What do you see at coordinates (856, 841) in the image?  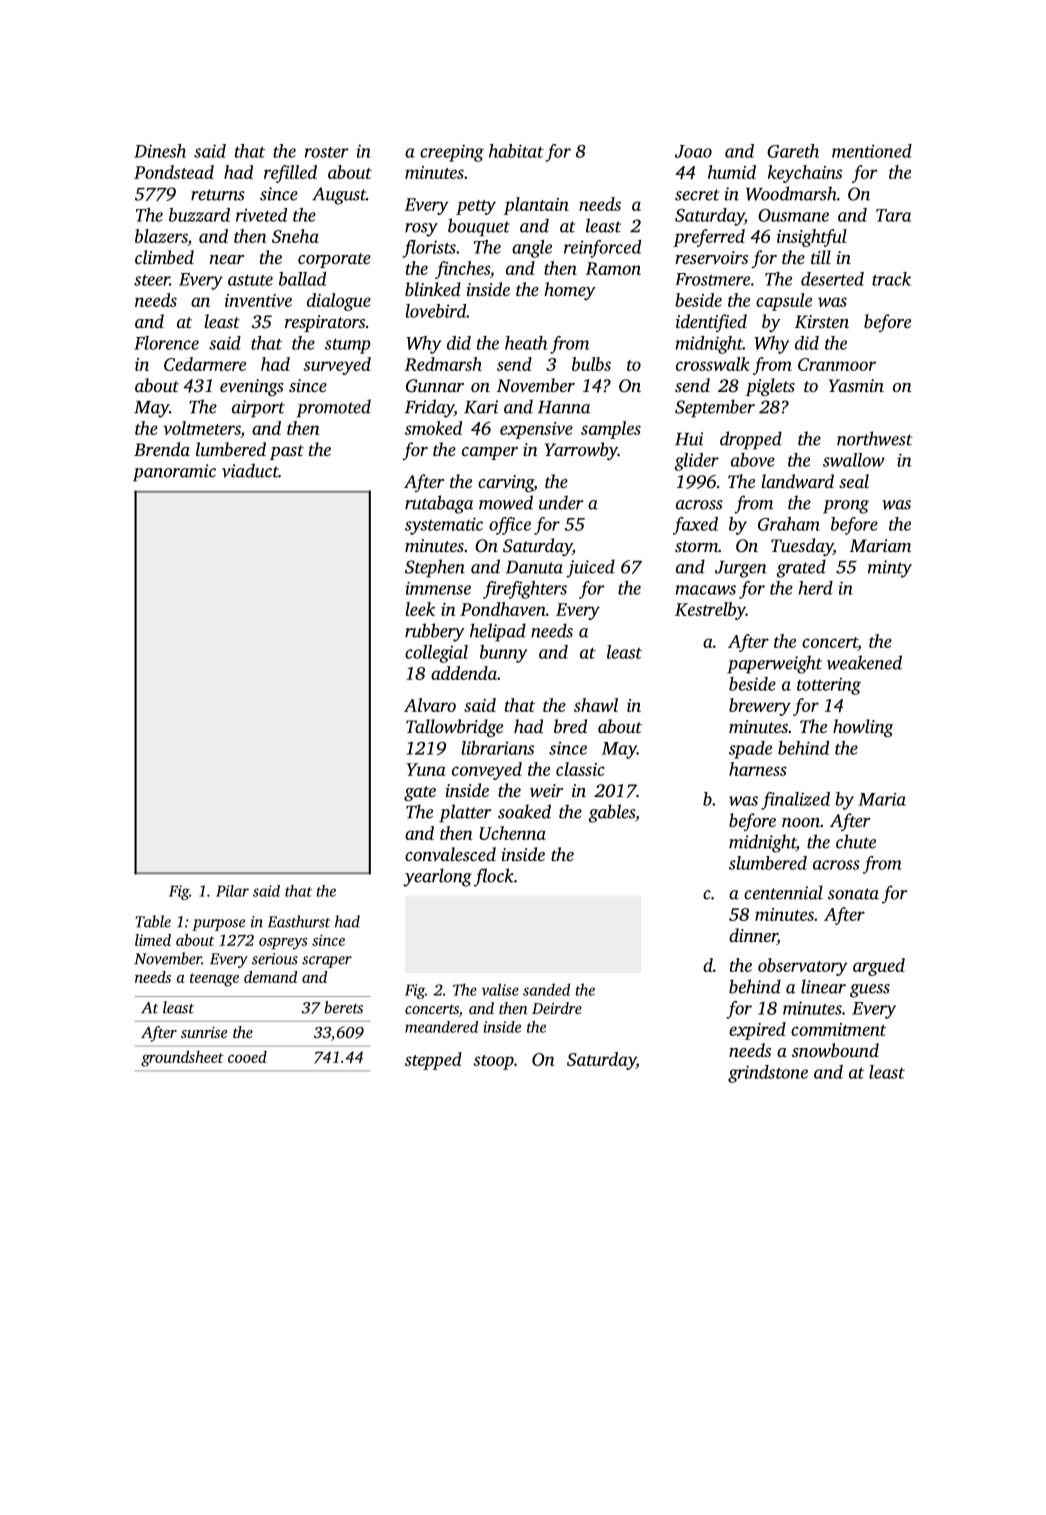 I see `chute` at bounding box center [856, 841].
